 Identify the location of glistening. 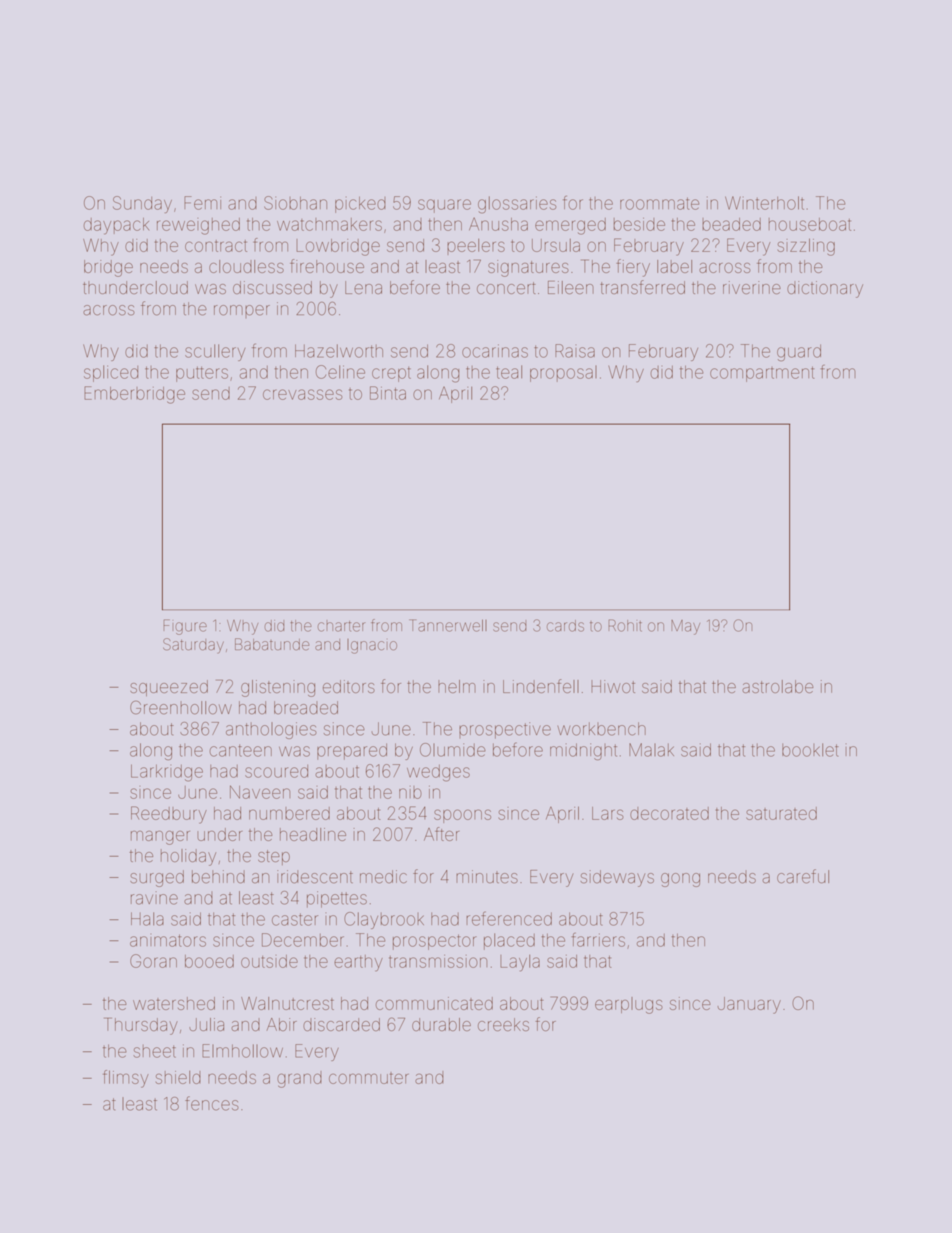
(278, 688).
